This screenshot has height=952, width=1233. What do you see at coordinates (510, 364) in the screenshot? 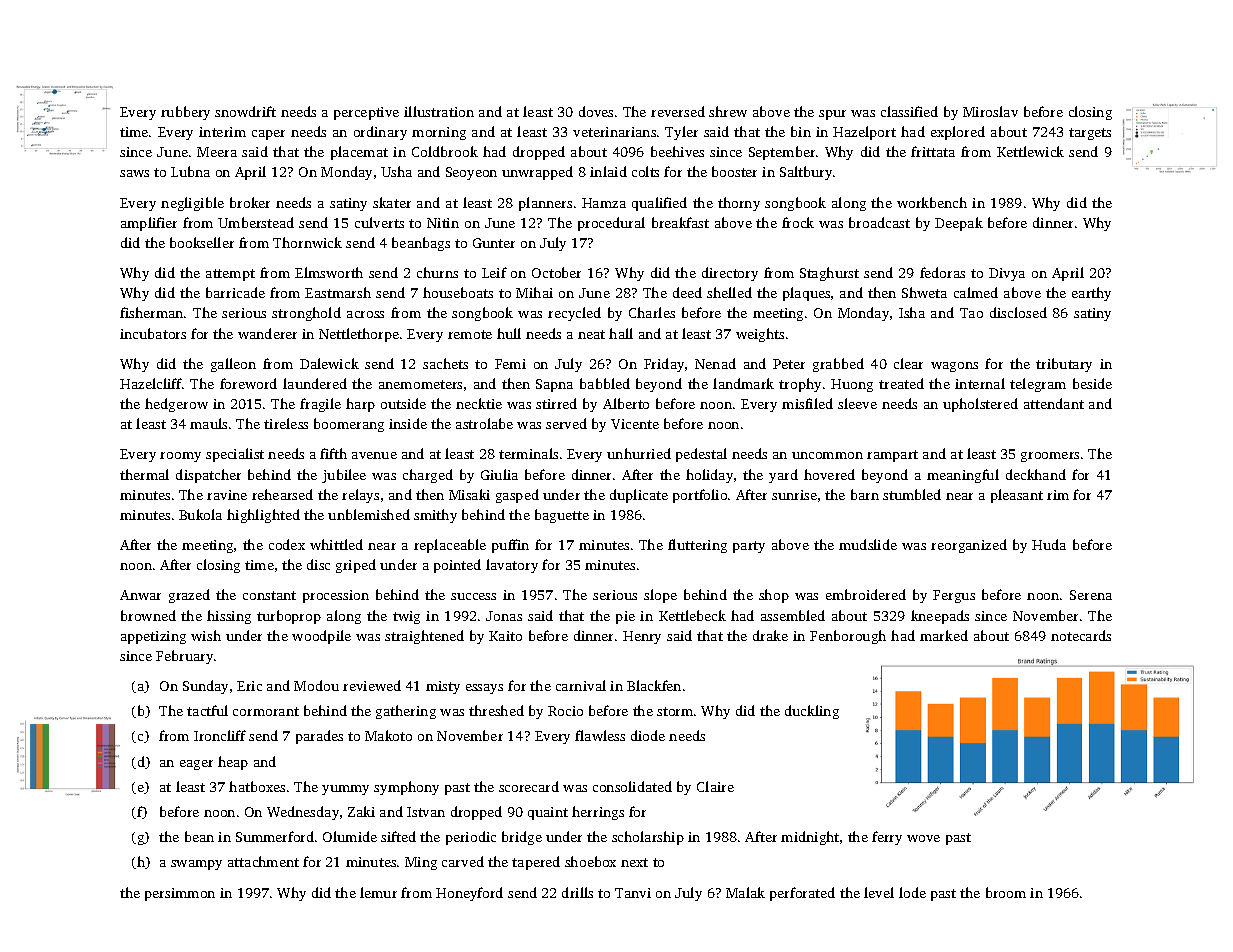
I see `Femi` at bounding box center [510, 364].
